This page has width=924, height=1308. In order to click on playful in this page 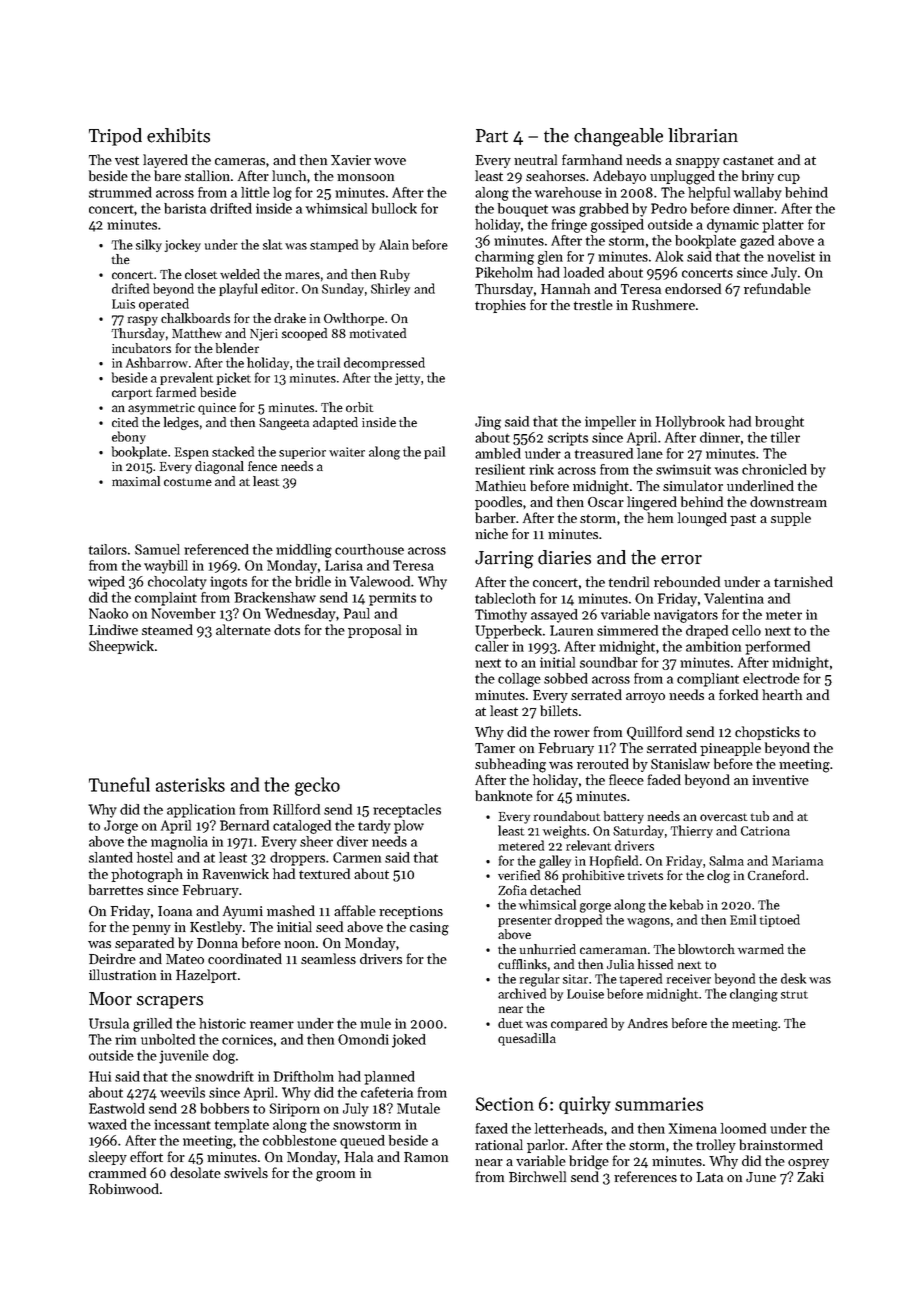, I will do `click(238, 289)`.
